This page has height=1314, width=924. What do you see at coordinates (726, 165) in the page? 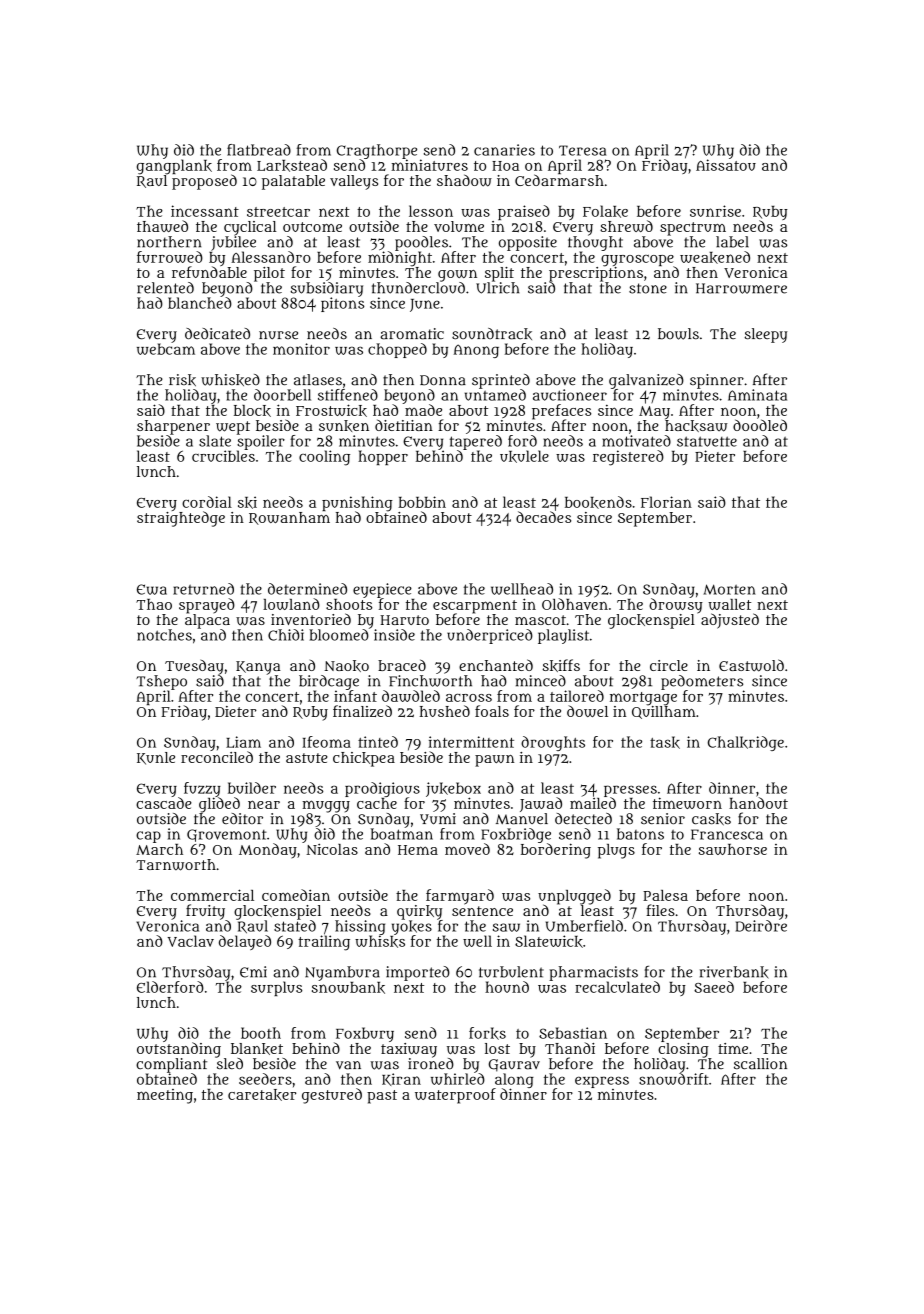
I see `Aissatou` at bounding box center [726, 165].
